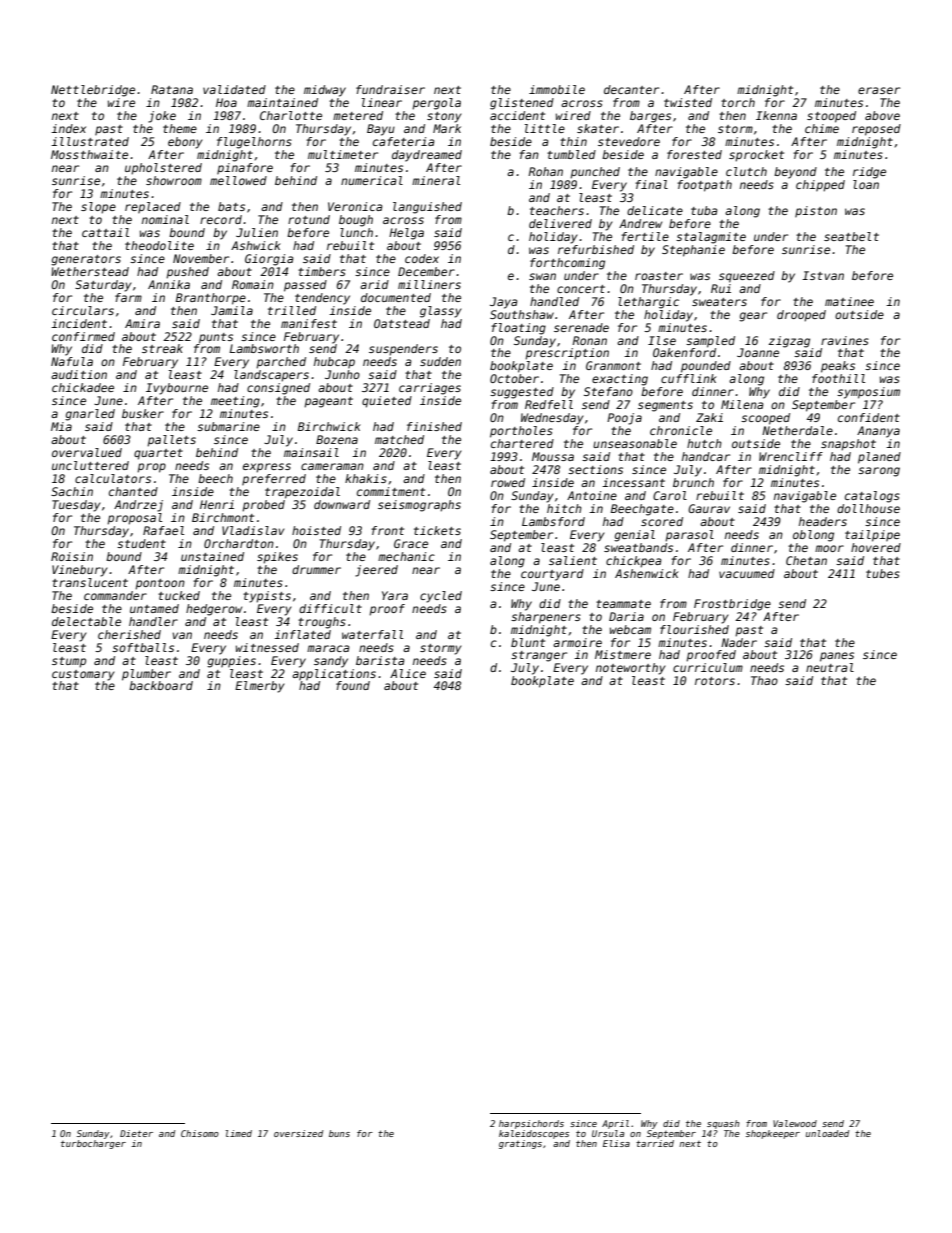 This image has height=1233, width=952. What do you see at coordinates (522, 104) in the image?
I see `glistened` at bounding box center [522, 104].
